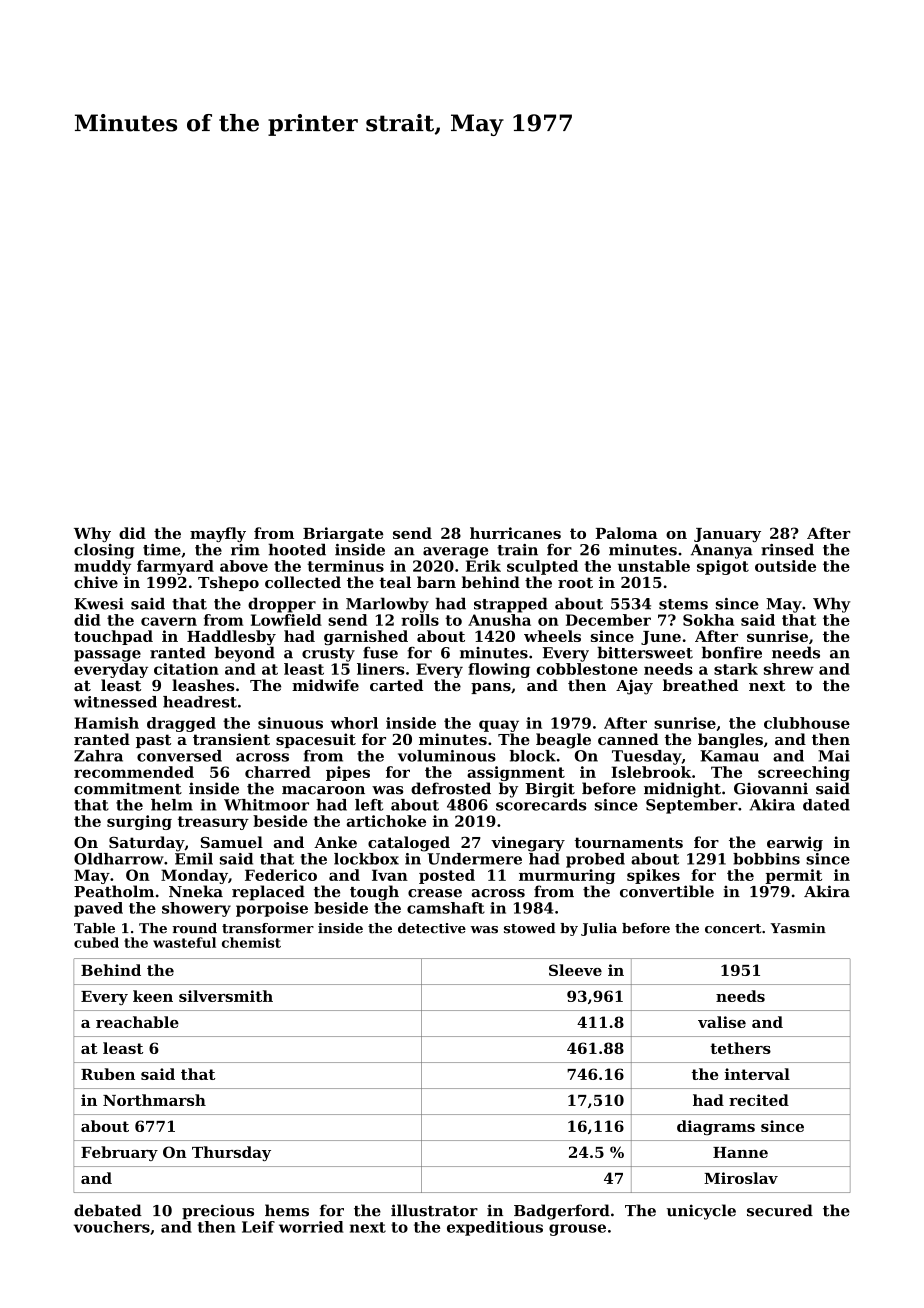 Image resolution: width=924 pixels, height=1308 pixels. I want to click on keen, so click(153, 996).
